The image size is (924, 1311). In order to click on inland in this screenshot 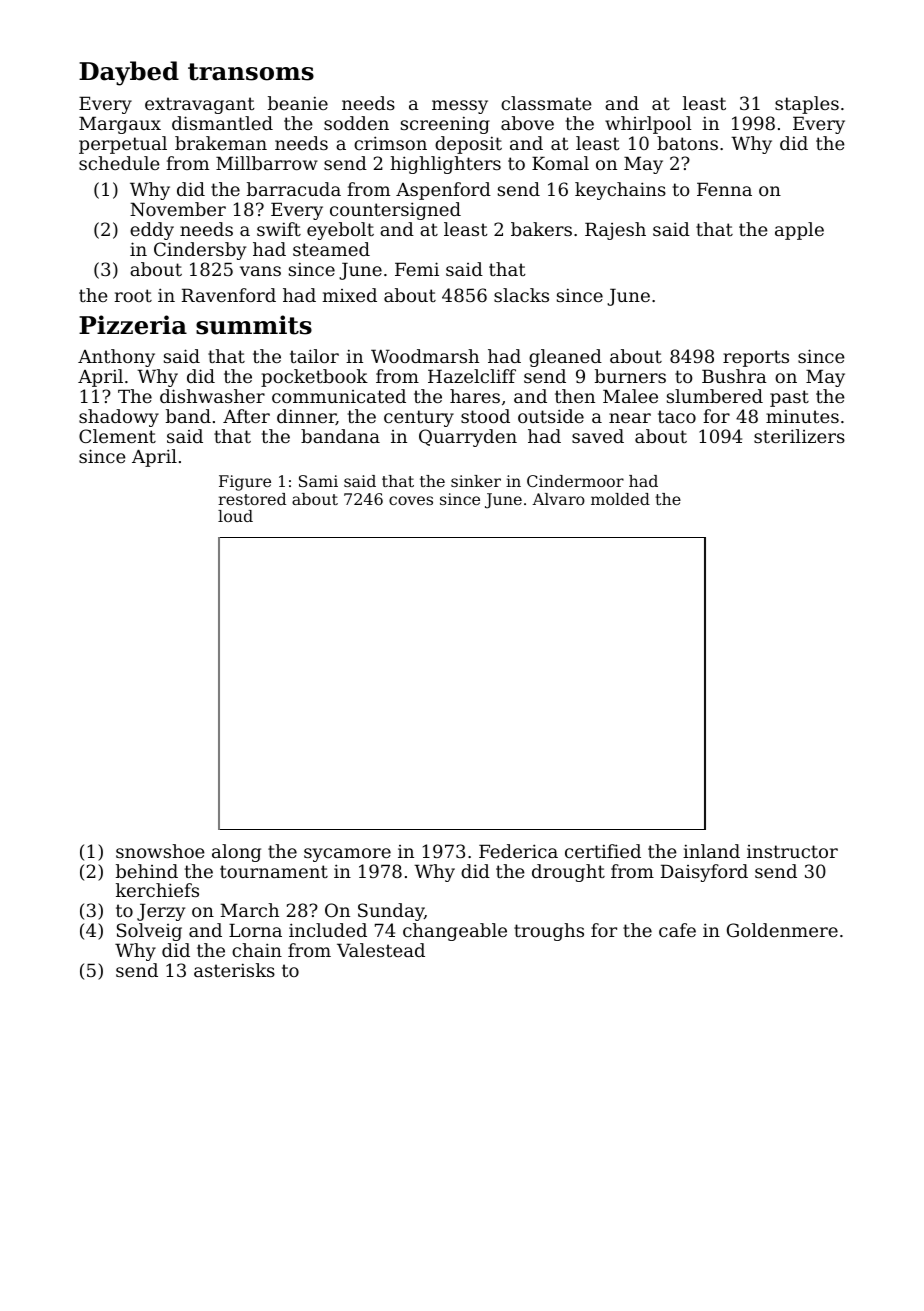, I will do `click(711, 851)`.
